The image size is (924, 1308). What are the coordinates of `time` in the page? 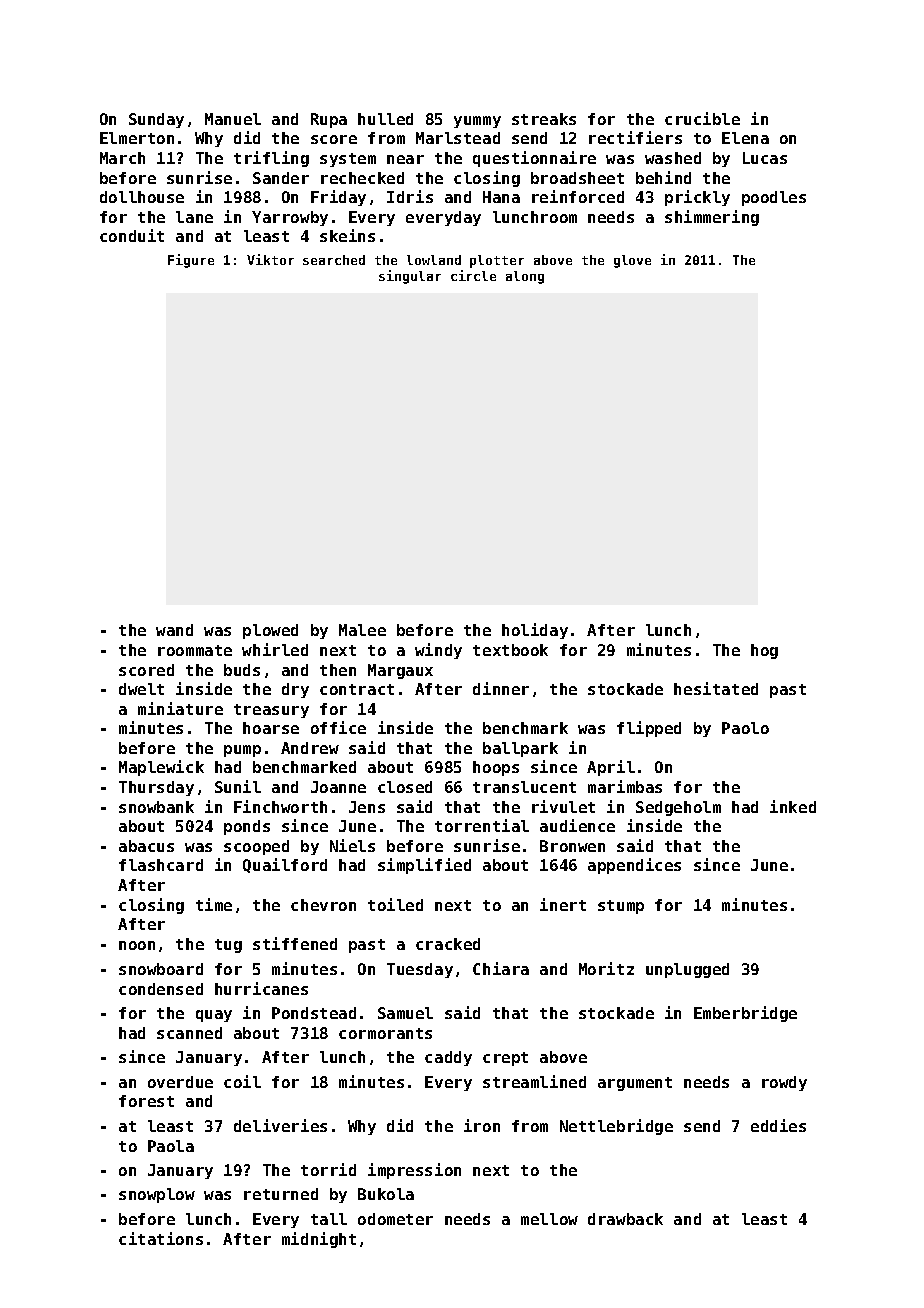 It's located at (214, 904).
